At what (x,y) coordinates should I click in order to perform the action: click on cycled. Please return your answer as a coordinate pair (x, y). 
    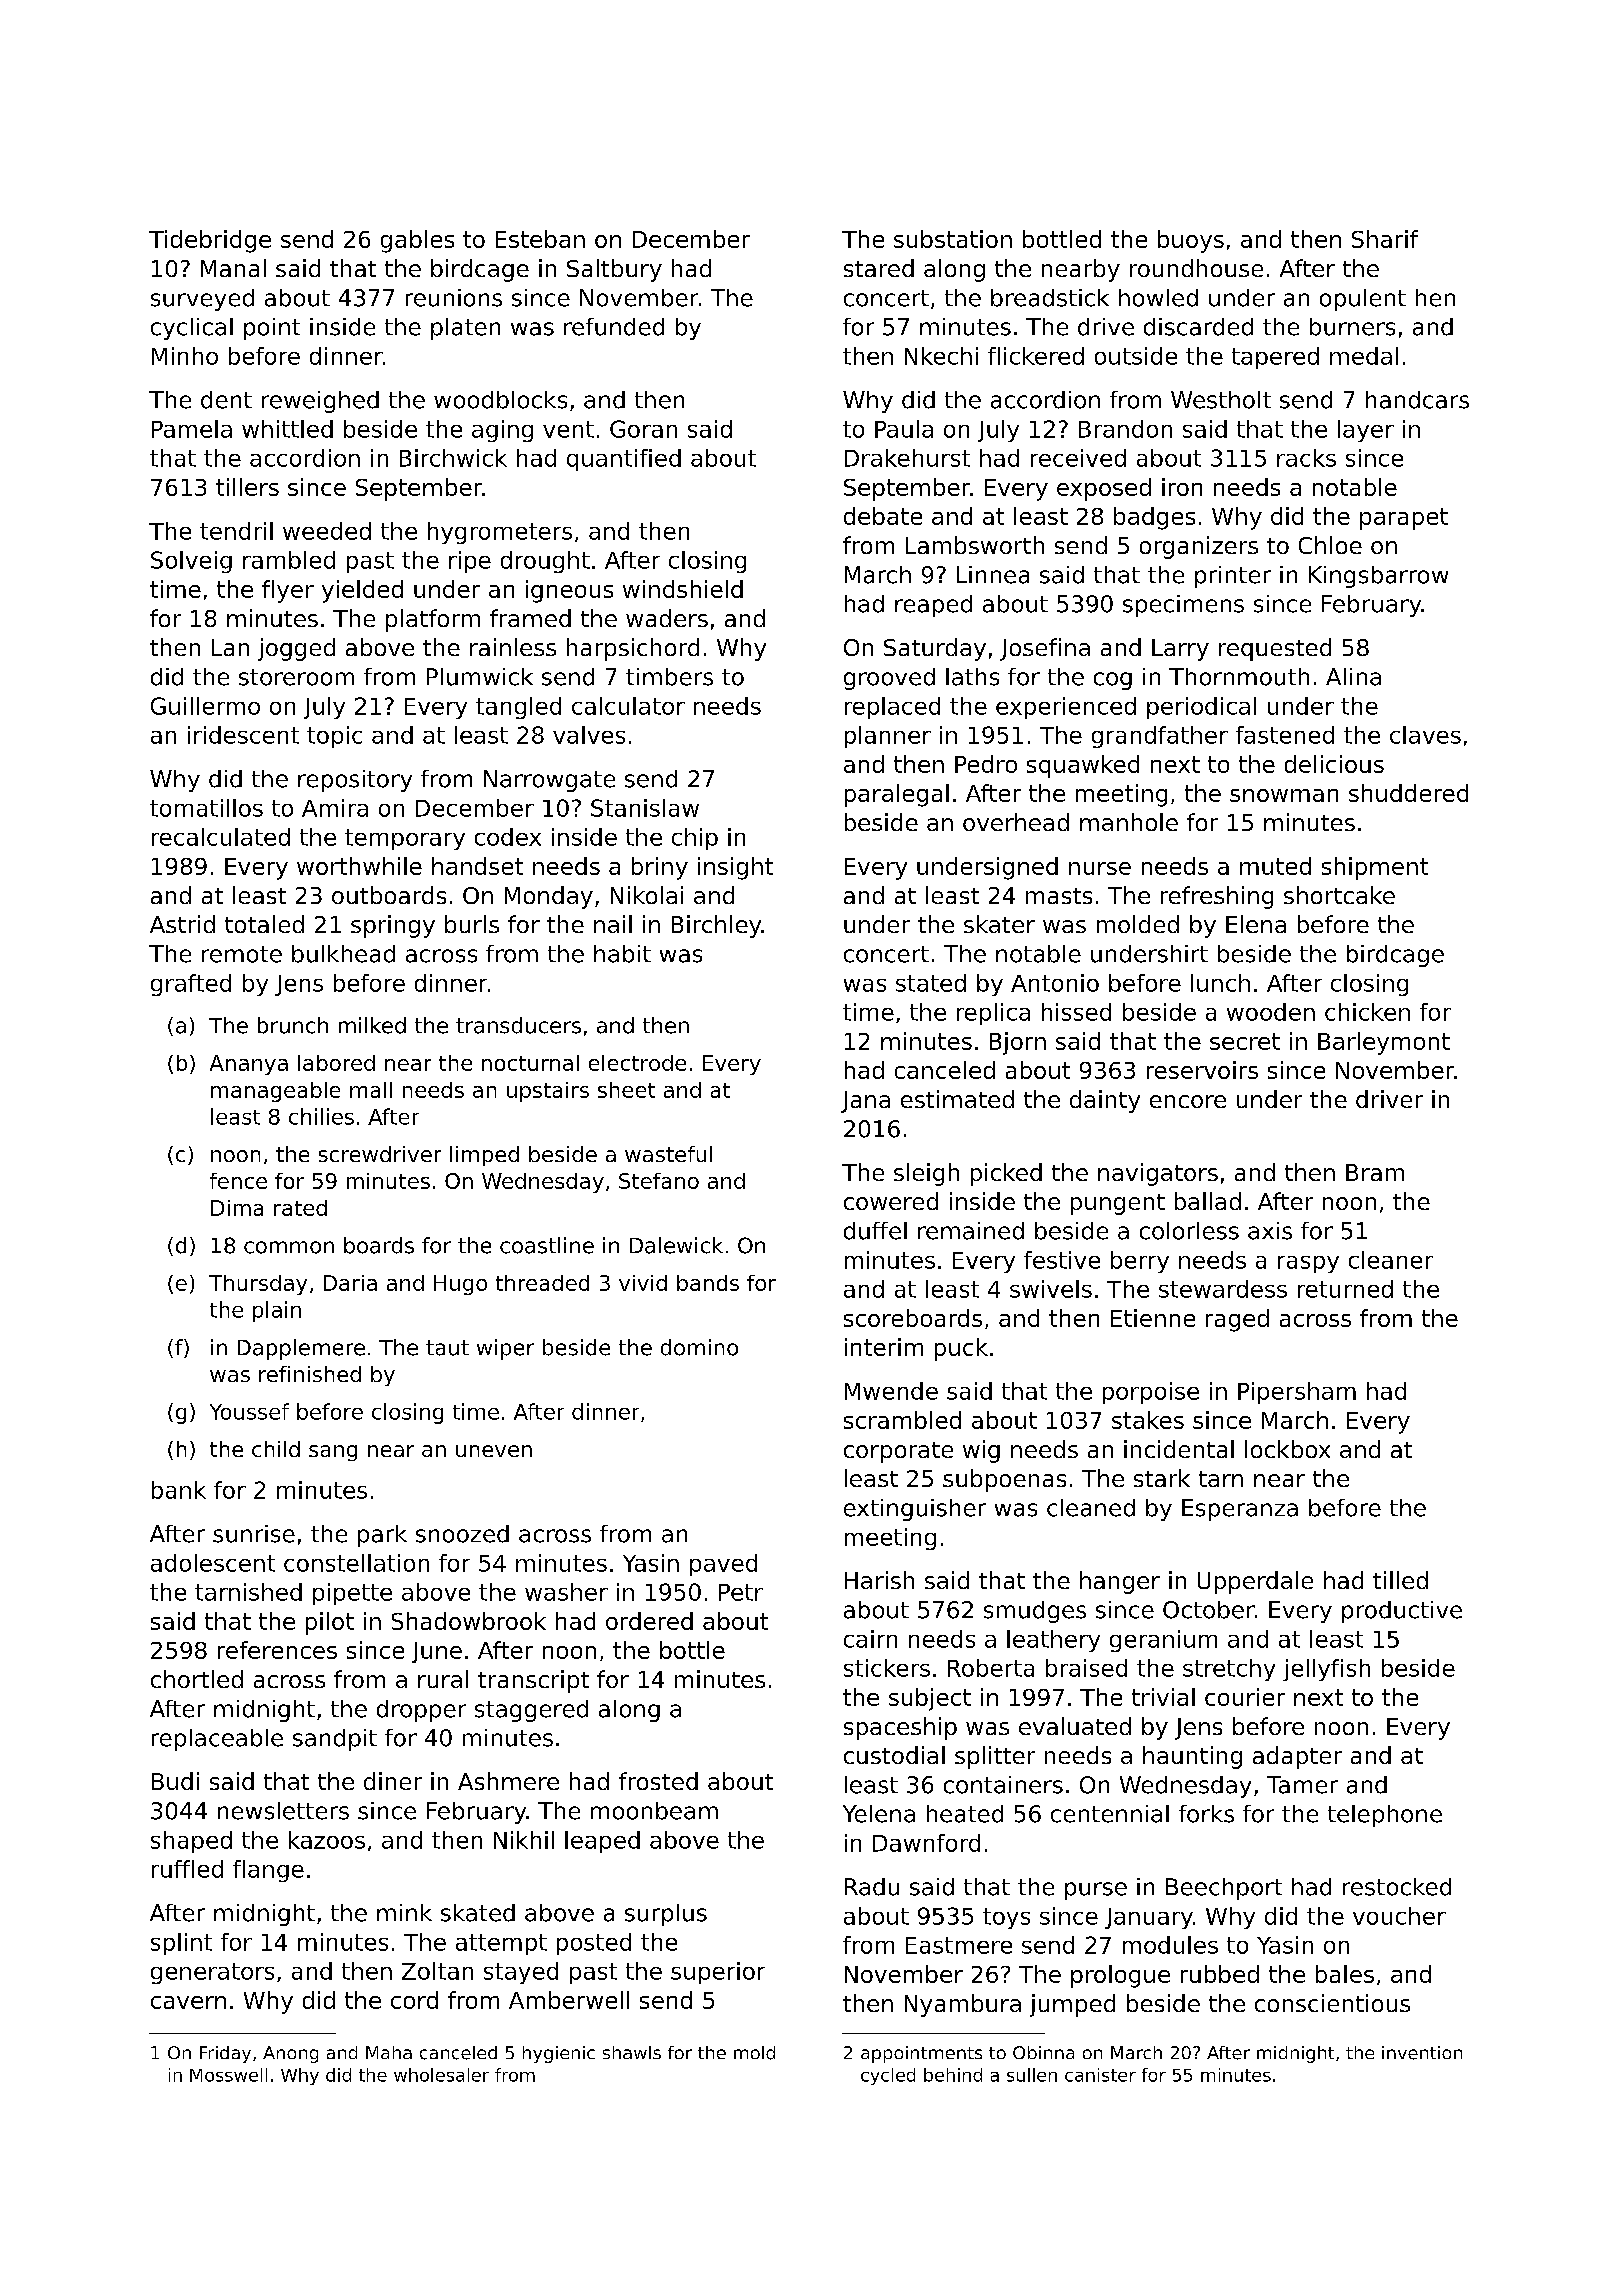
    Looking at the image, I should click on (888, 2076).
